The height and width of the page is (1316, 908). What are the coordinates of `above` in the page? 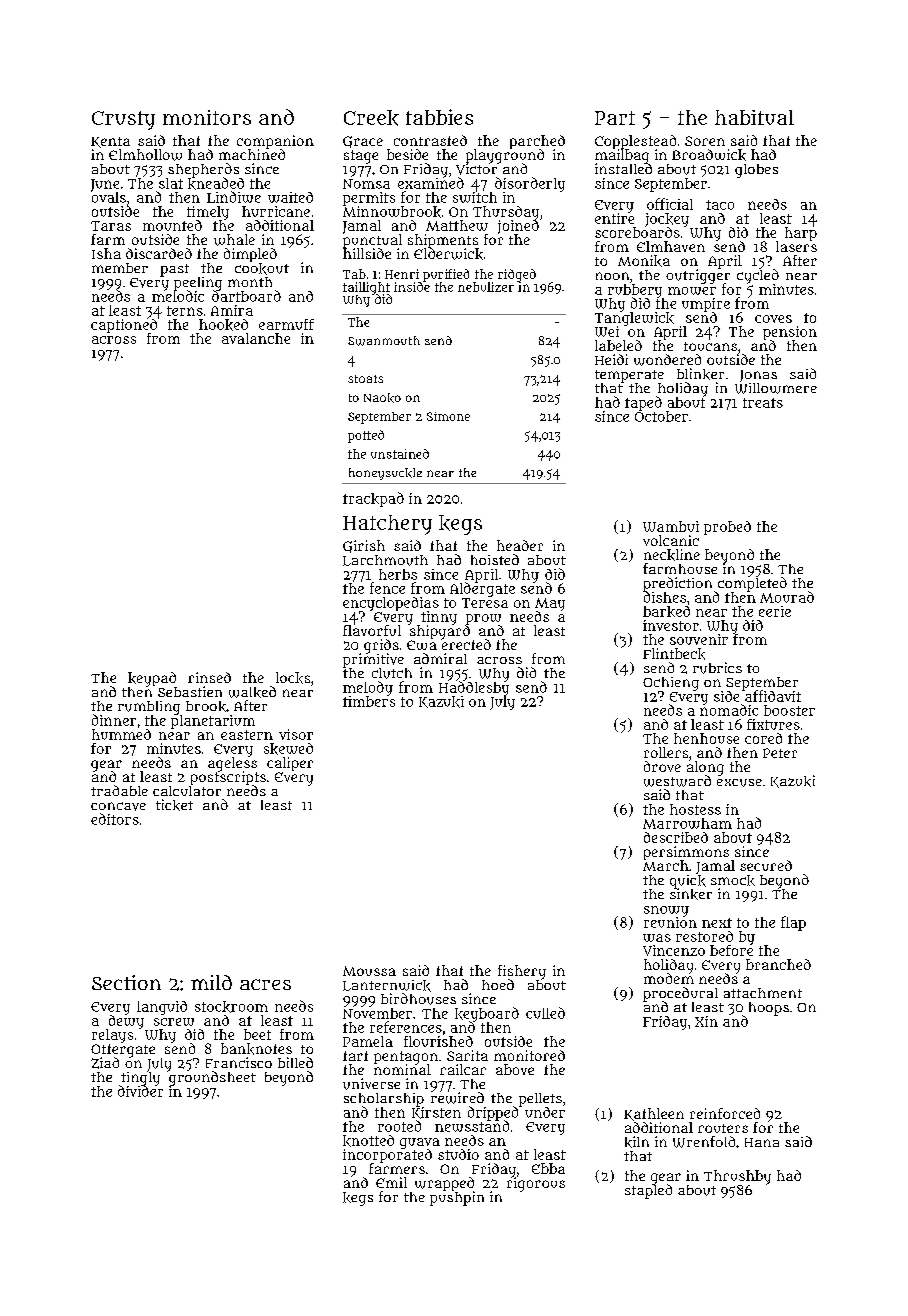 It's located at (515, 1069).
